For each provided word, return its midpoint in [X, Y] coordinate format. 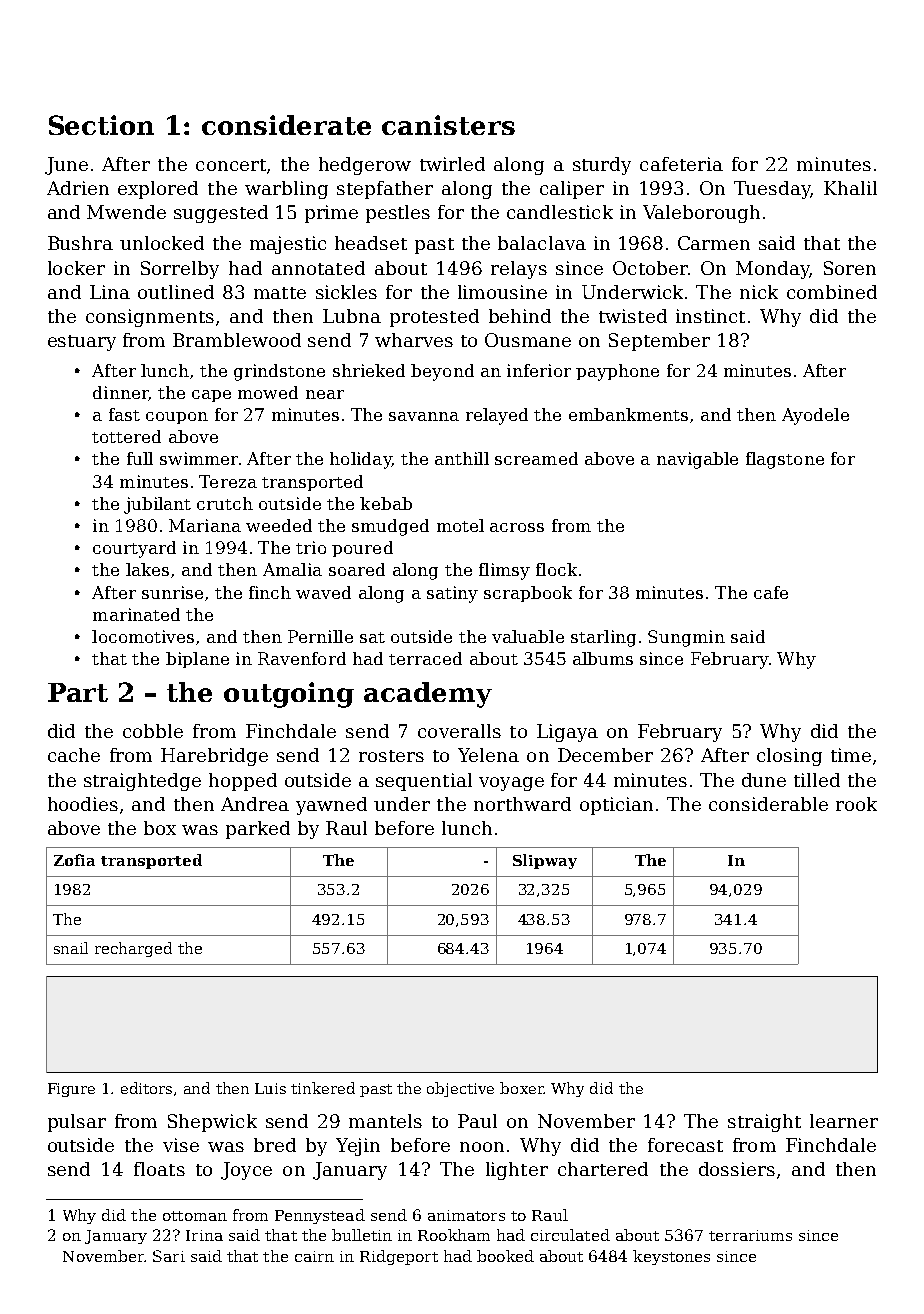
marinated [136, 614]
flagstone [785, 460]
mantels [385, 1121]
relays [519, 270]
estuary [82, 343]
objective [460, 1089]
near [325, 394]
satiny [452, 594]
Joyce [246, 1171]
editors [146, 1088]
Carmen [714, 243]
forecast [685, 1145]
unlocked [162, 243]
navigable [697, 460]
